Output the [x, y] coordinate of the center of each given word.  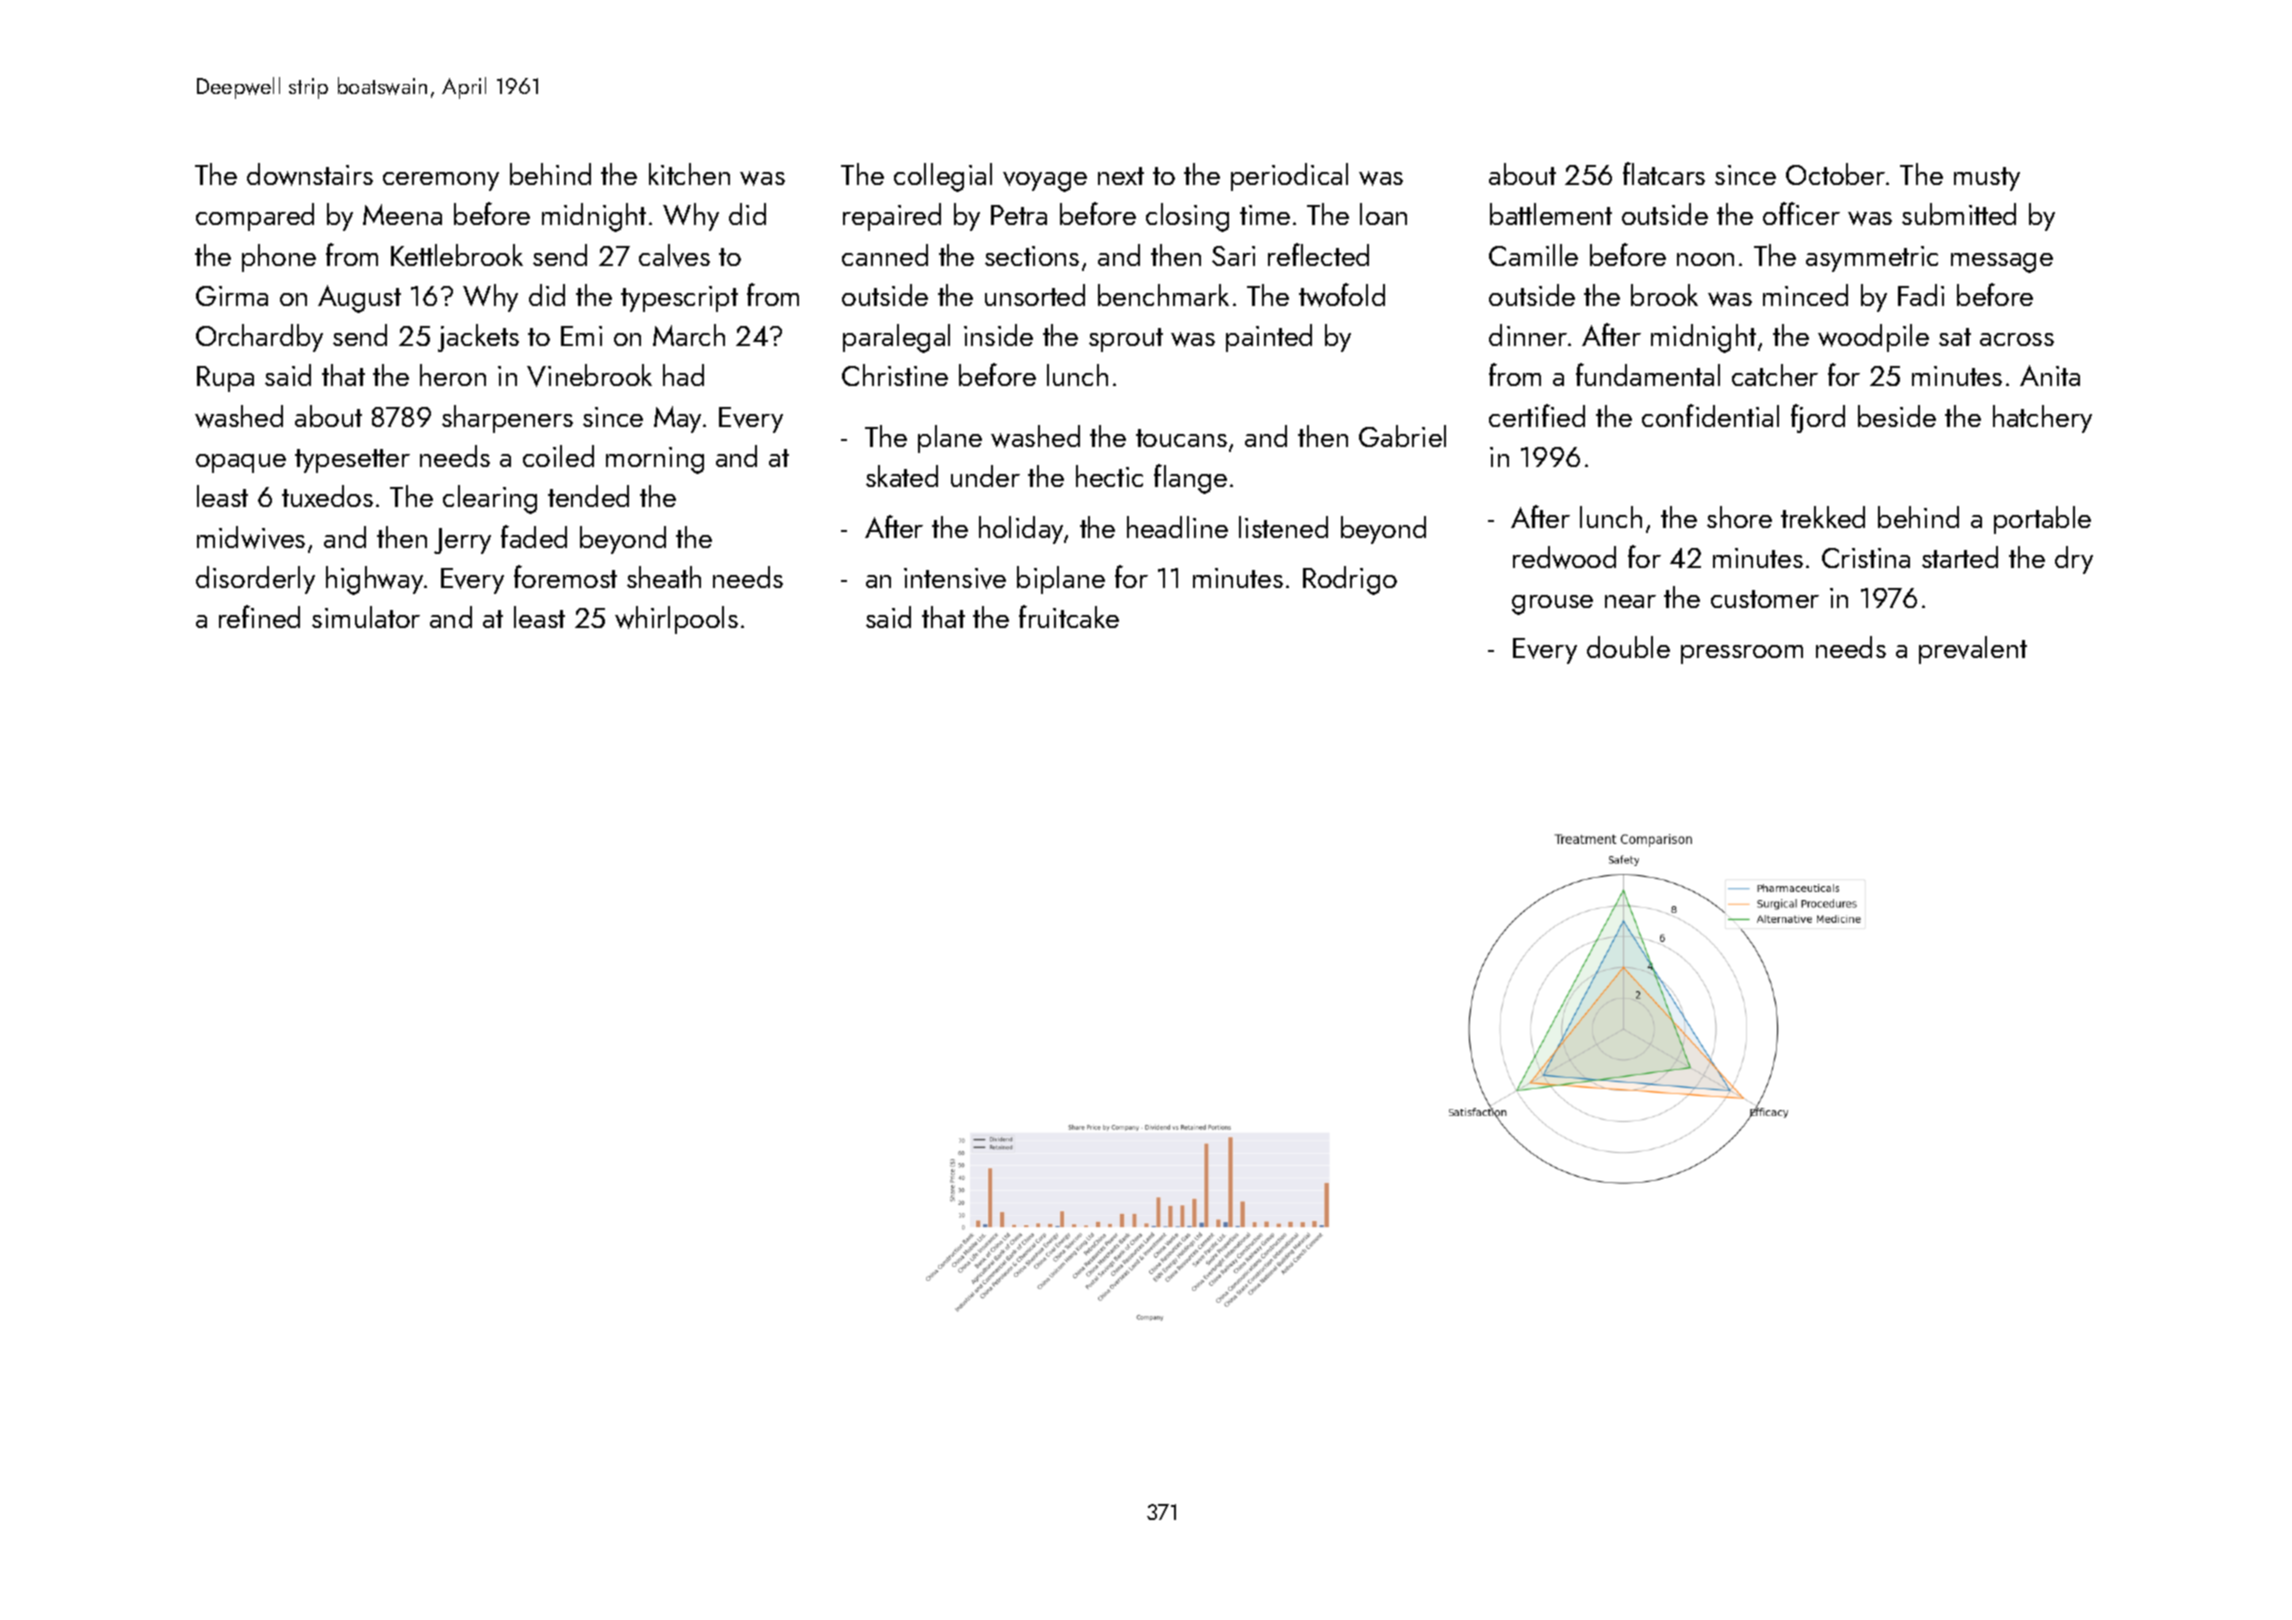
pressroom [1742, 654]
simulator [366, 617]
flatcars [1664, 173]
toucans [1181, 438]
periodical [1289, 177]
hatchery [2042, 419]
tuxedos [327, 496]
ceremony [441, 181]
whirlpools [676, 620]
